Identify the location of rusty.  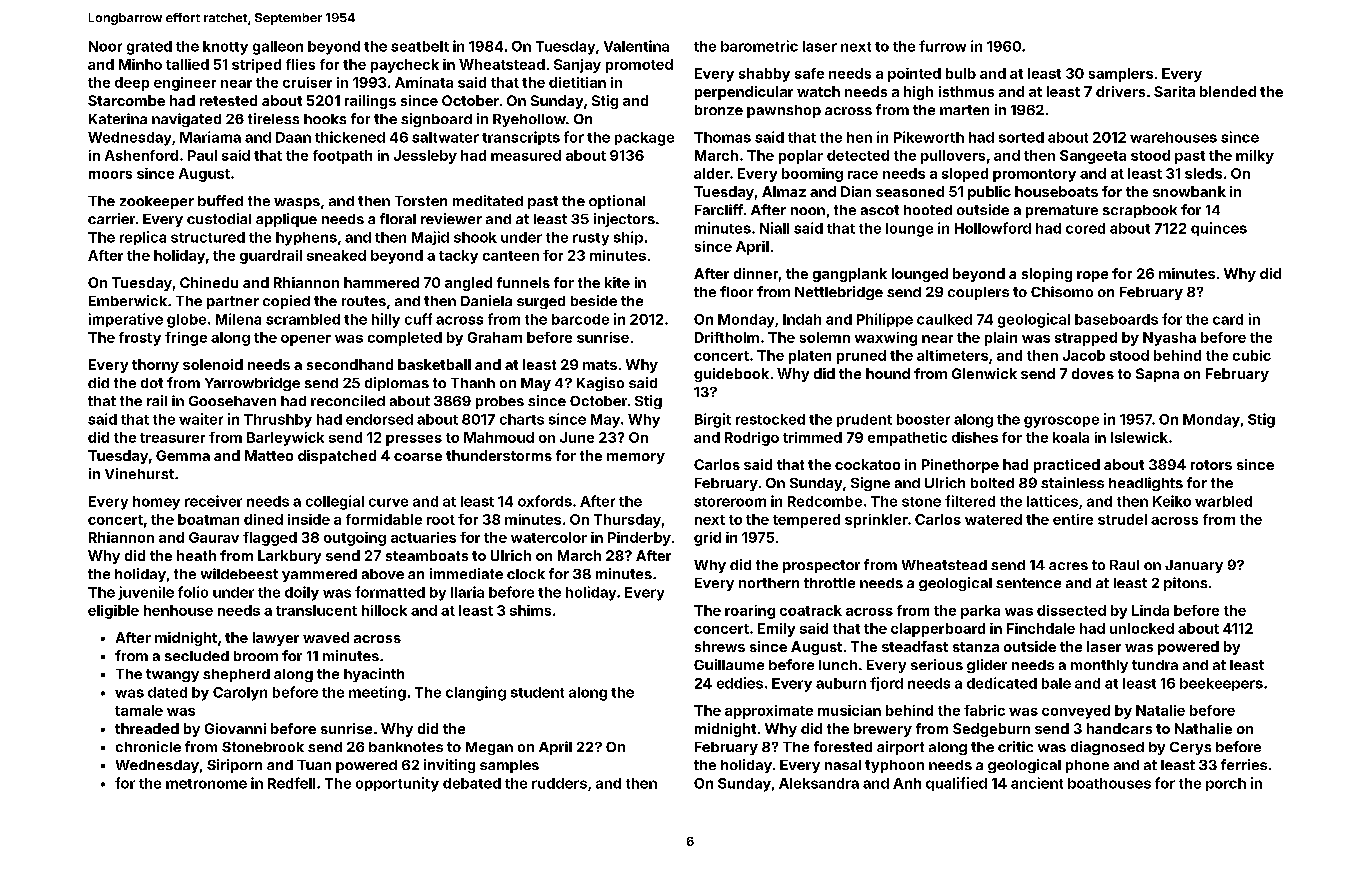
(591, 239).
